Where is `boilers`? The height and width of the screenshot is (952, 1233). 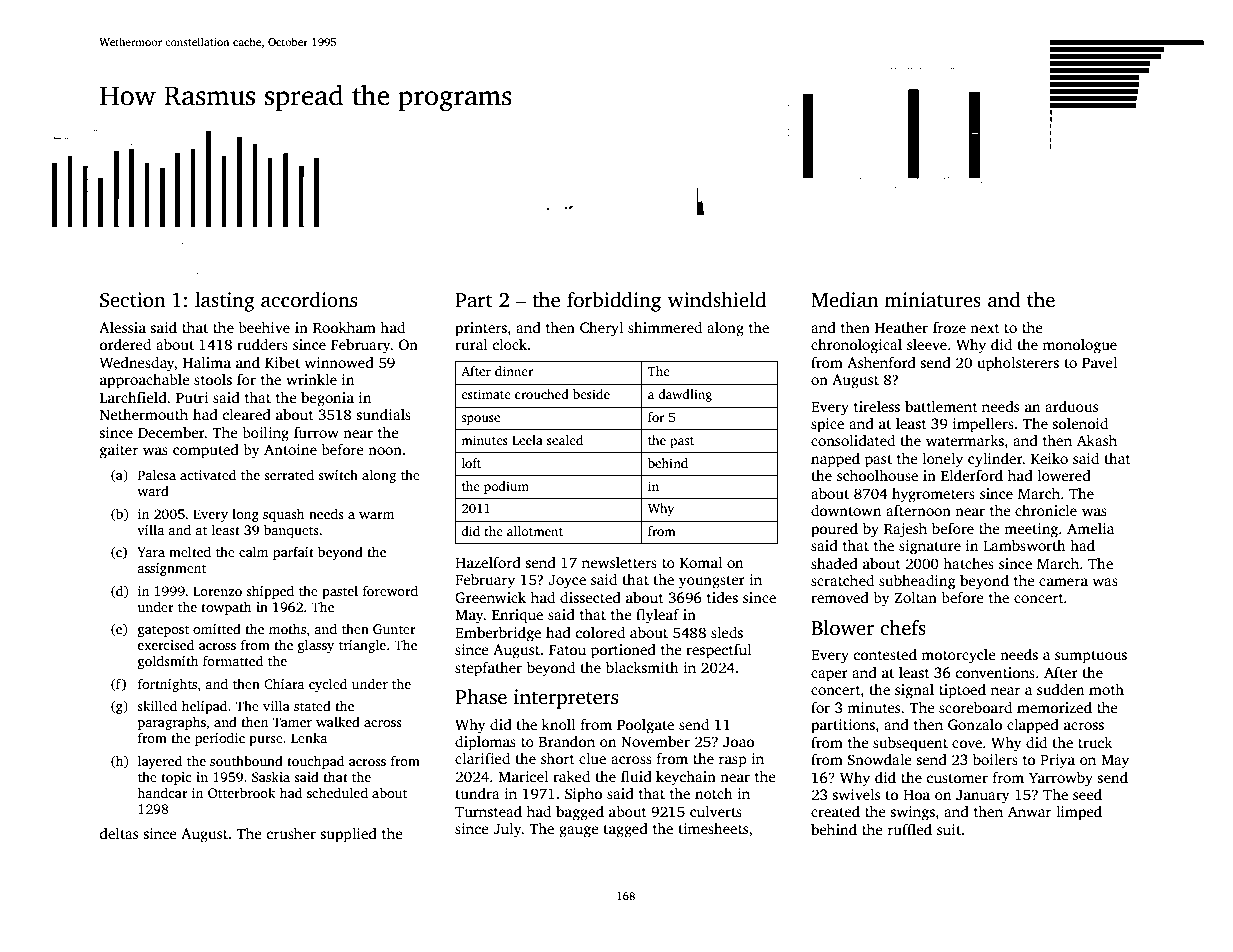 boilers is located at coordinates (995, 759).
